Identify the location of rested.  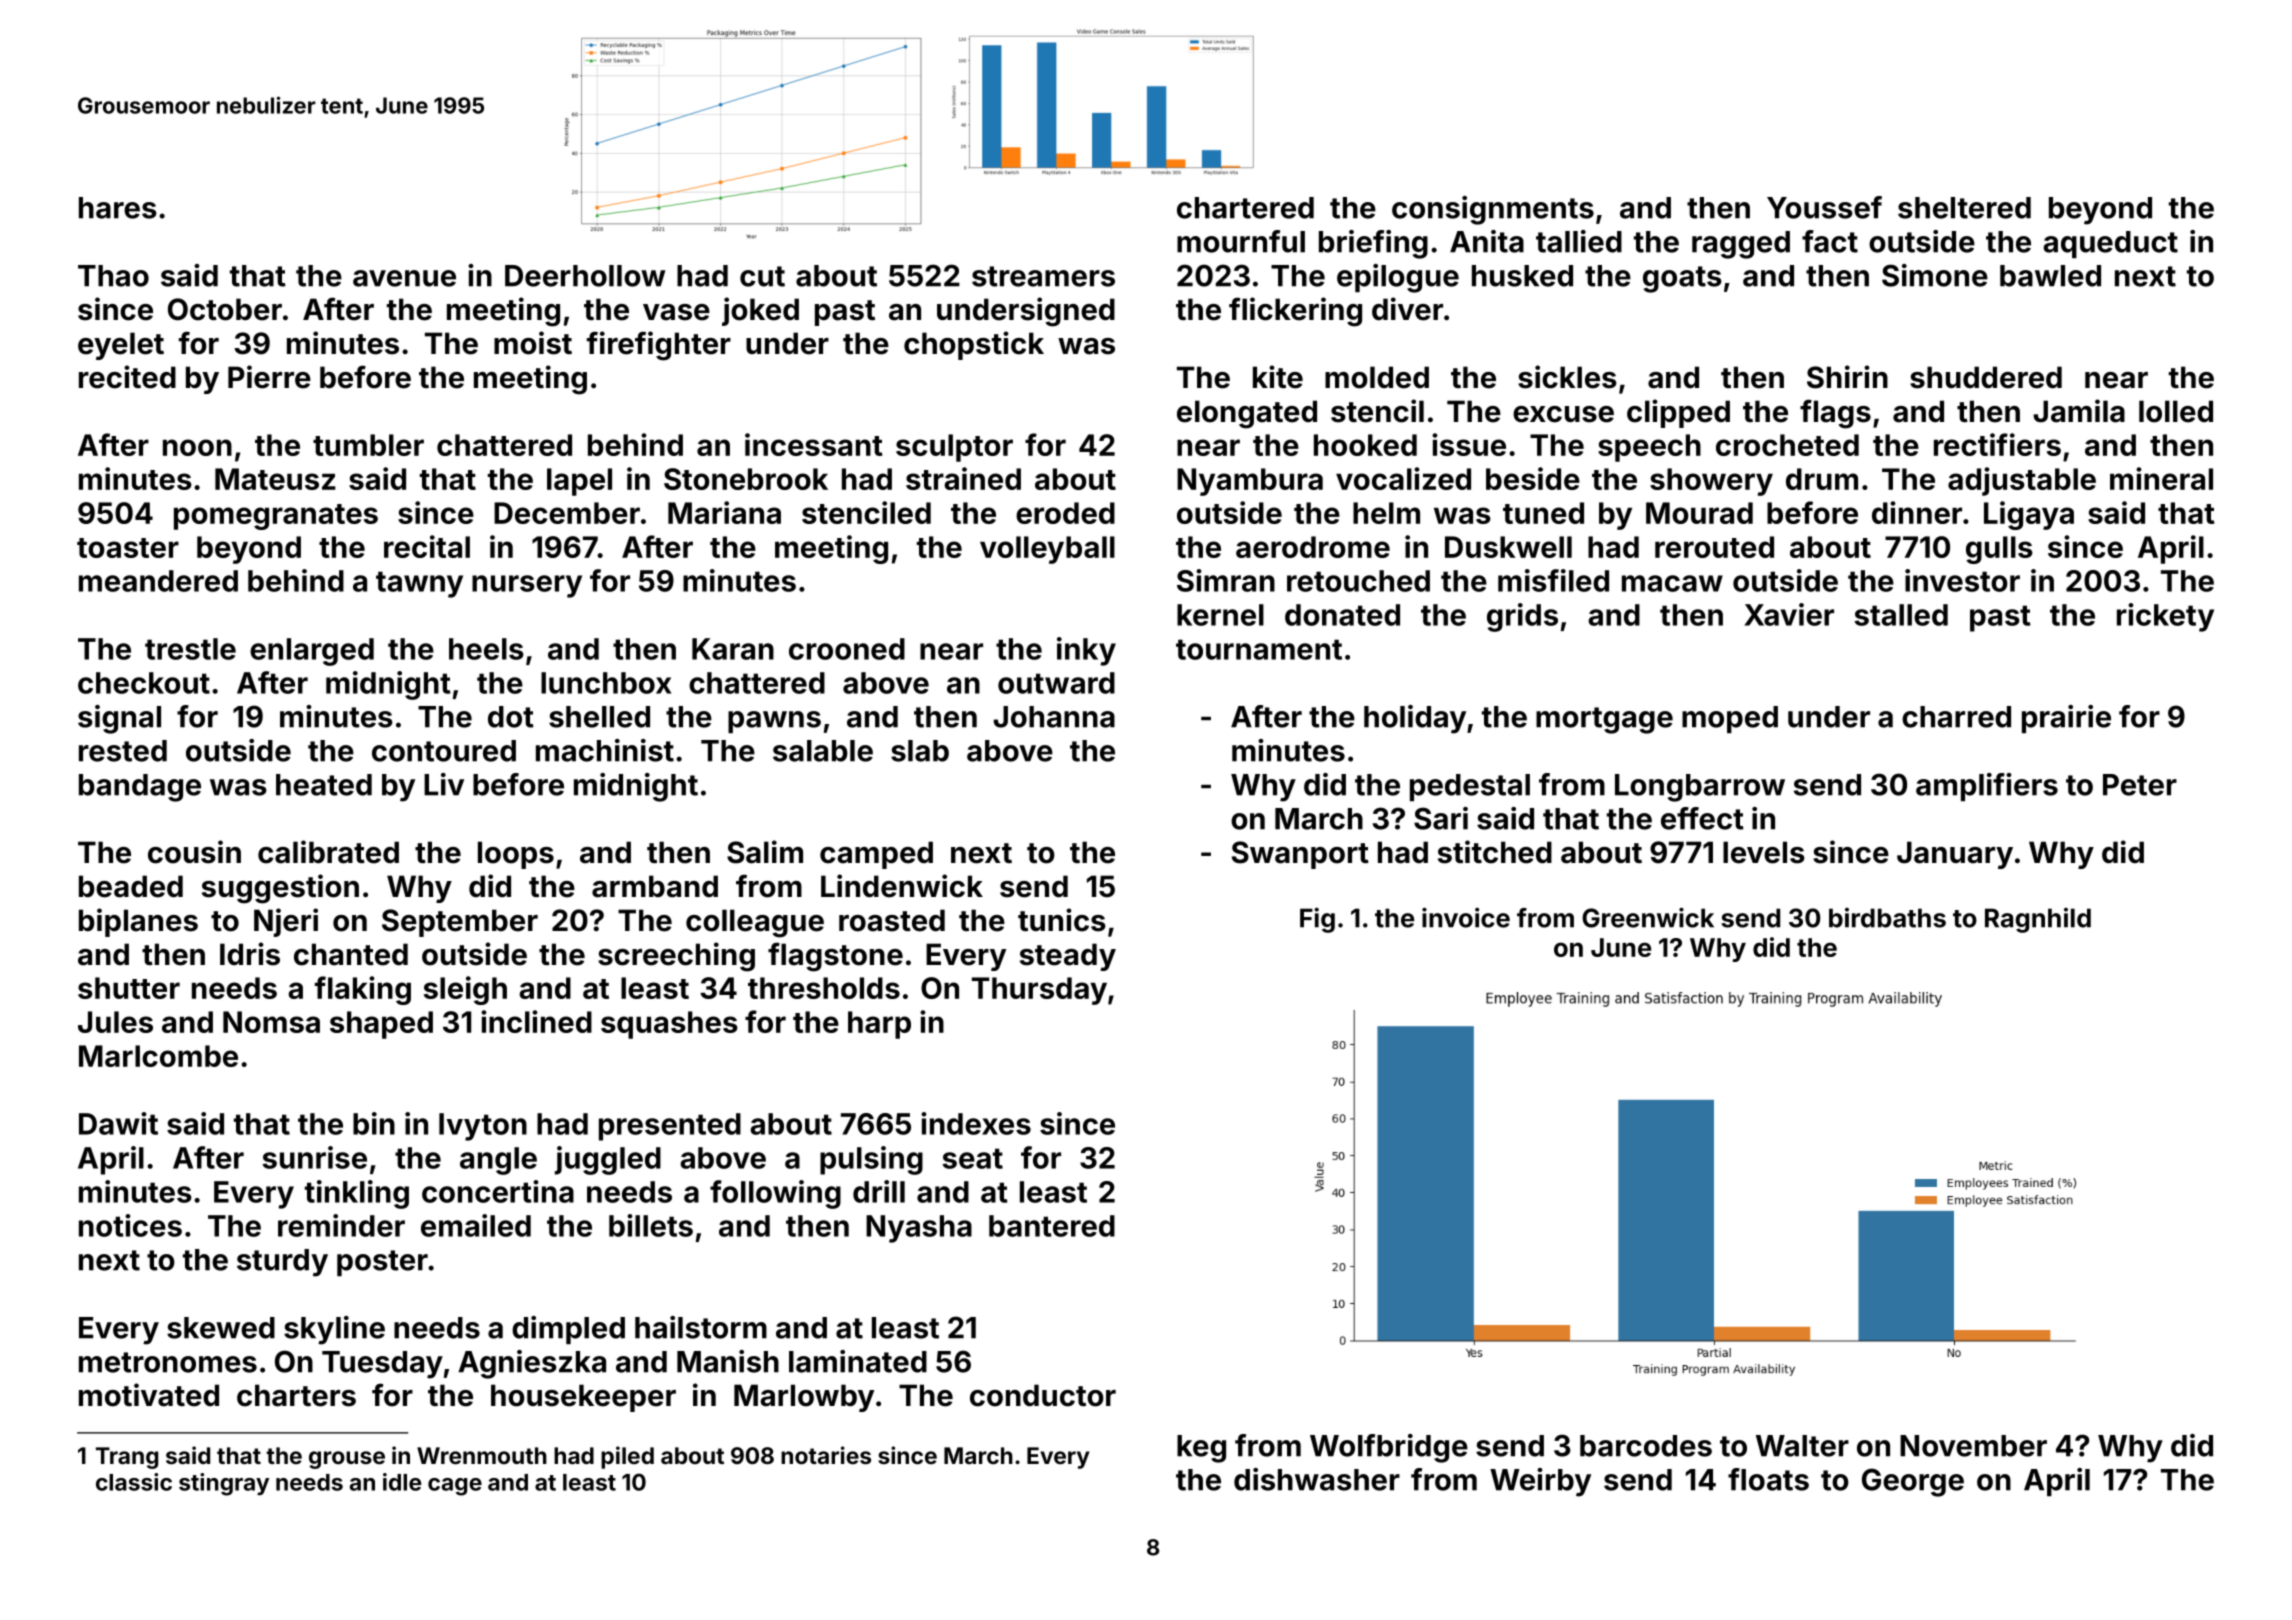
(123, 751).
